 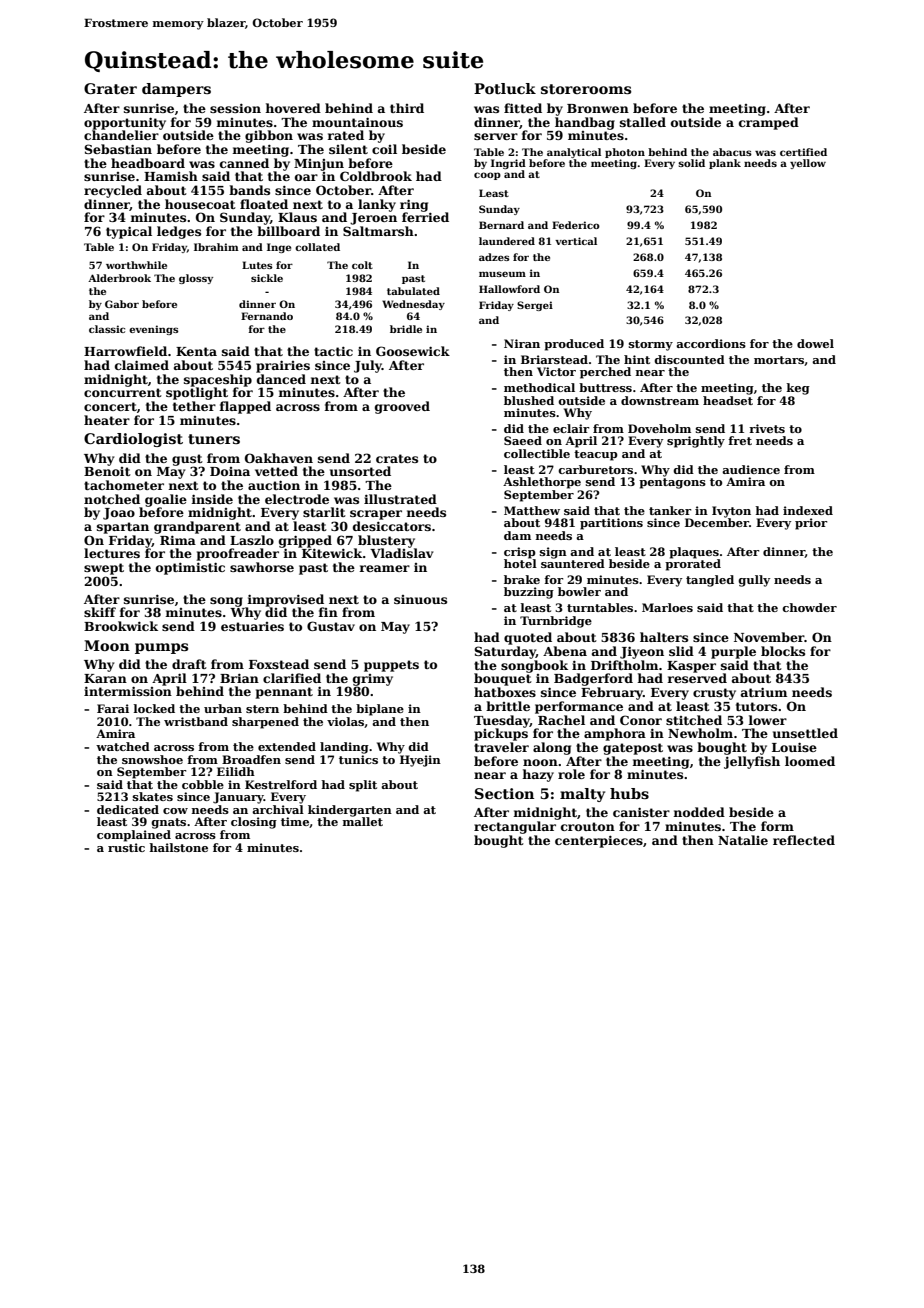 I want to click on Saeed, so click(x=523, y=440).
